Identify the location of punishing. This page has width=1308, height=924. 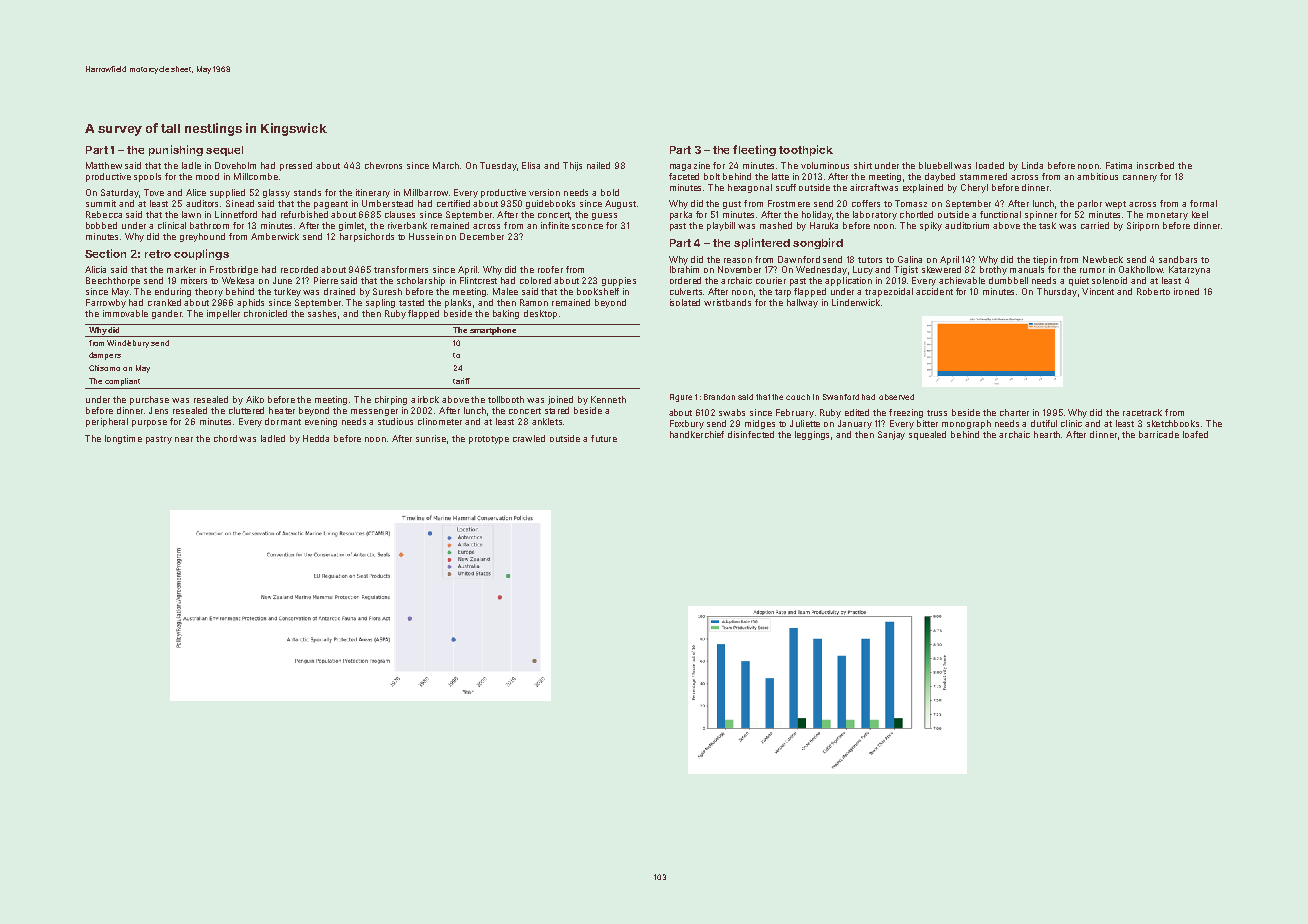
(176, 150).
